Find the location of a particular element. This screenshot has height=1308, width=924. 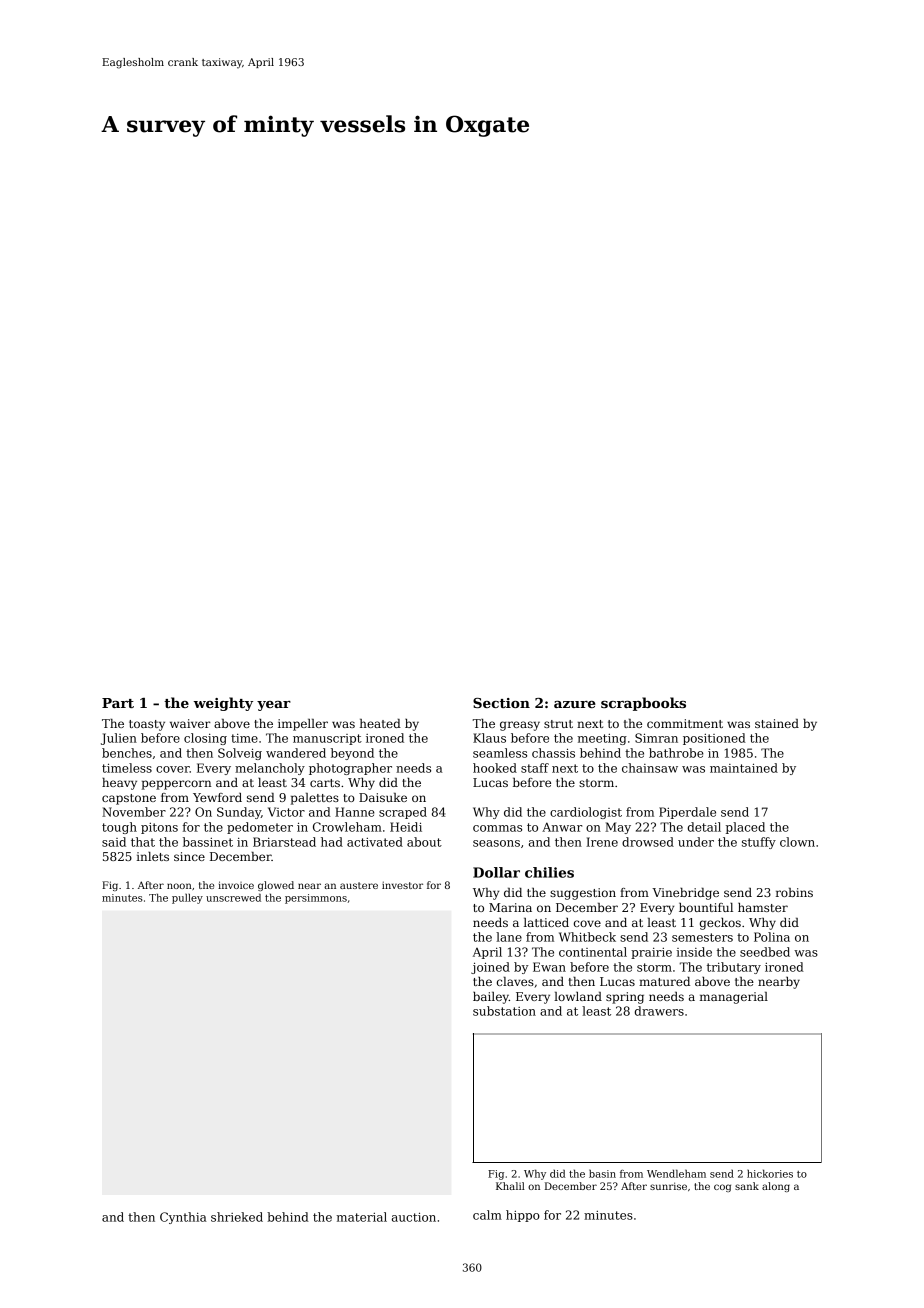

prairie is located at coordinates (651, 953).
